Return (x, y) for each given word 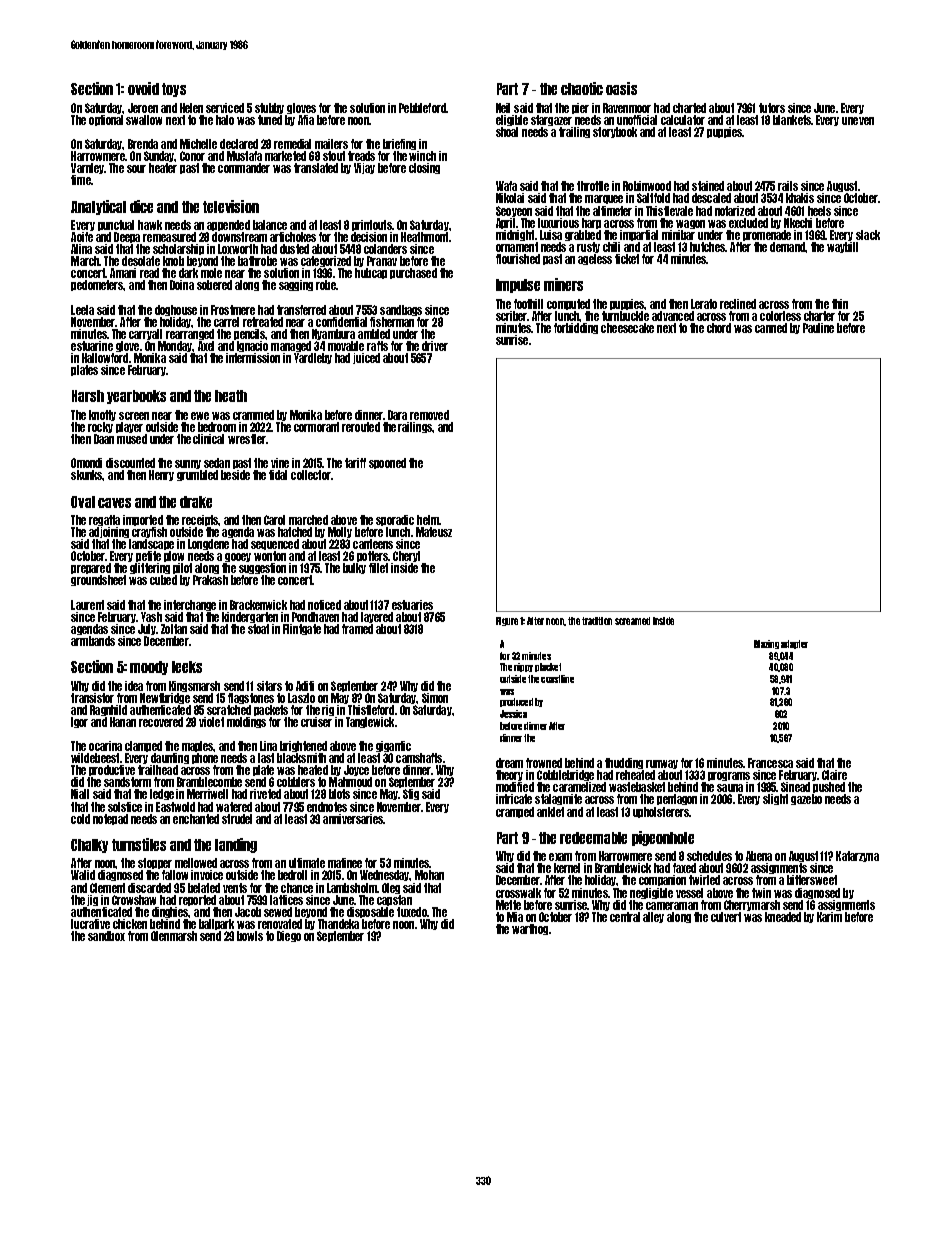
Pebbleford (422, 108)
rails (788, 186)
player (129, 427)
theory (509, 775)
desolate (141, 261)
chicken (130, 924)
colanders (385, 249)
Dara (397, 415)
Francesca (770, 763)
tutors (772, 108)
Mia (515, 917)
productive (112, 770)
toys (174, 90)
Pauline (818, 328)
